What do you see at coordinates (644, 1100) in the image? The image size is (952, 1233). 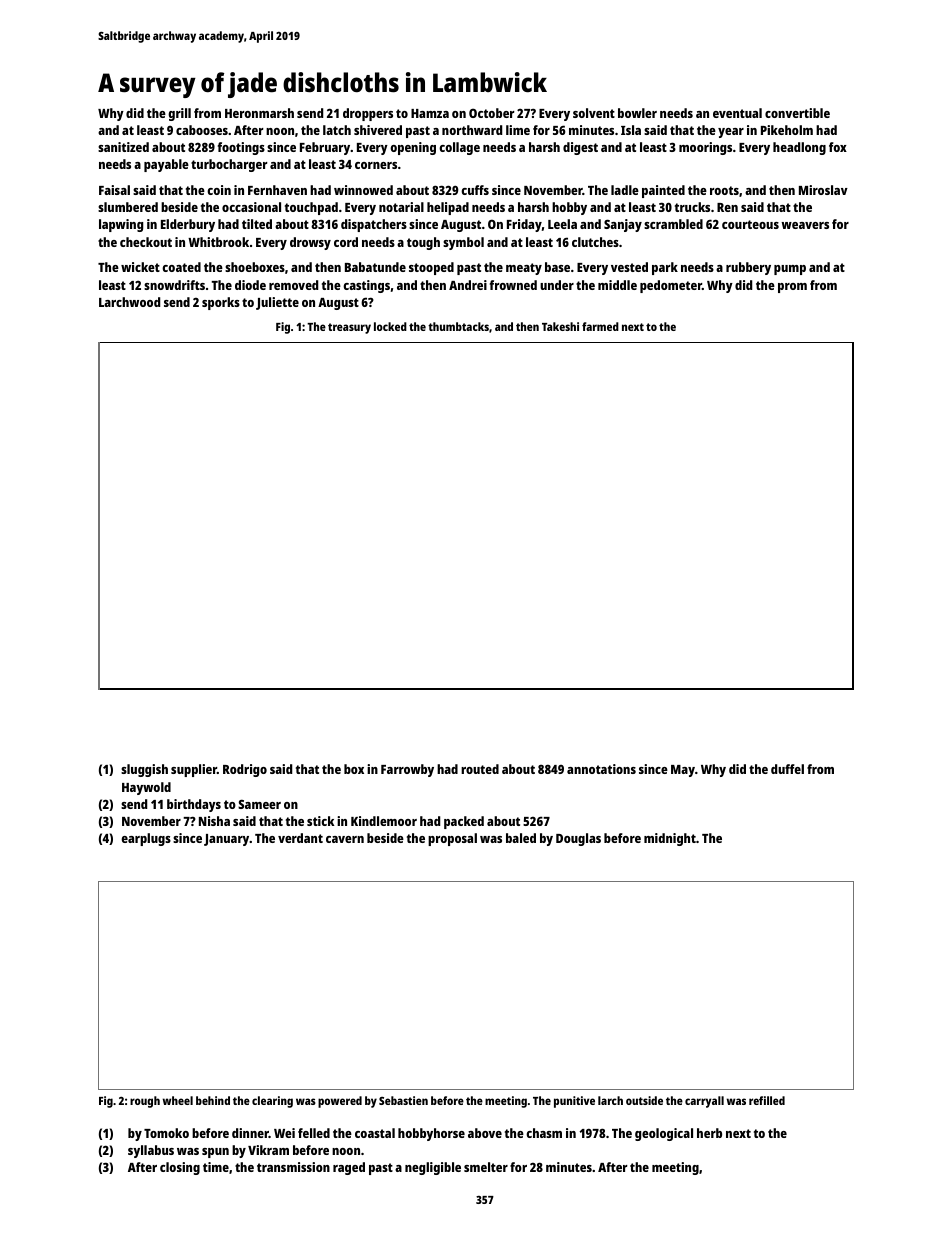 I see `outside` at bounding box center [644, 1100].
